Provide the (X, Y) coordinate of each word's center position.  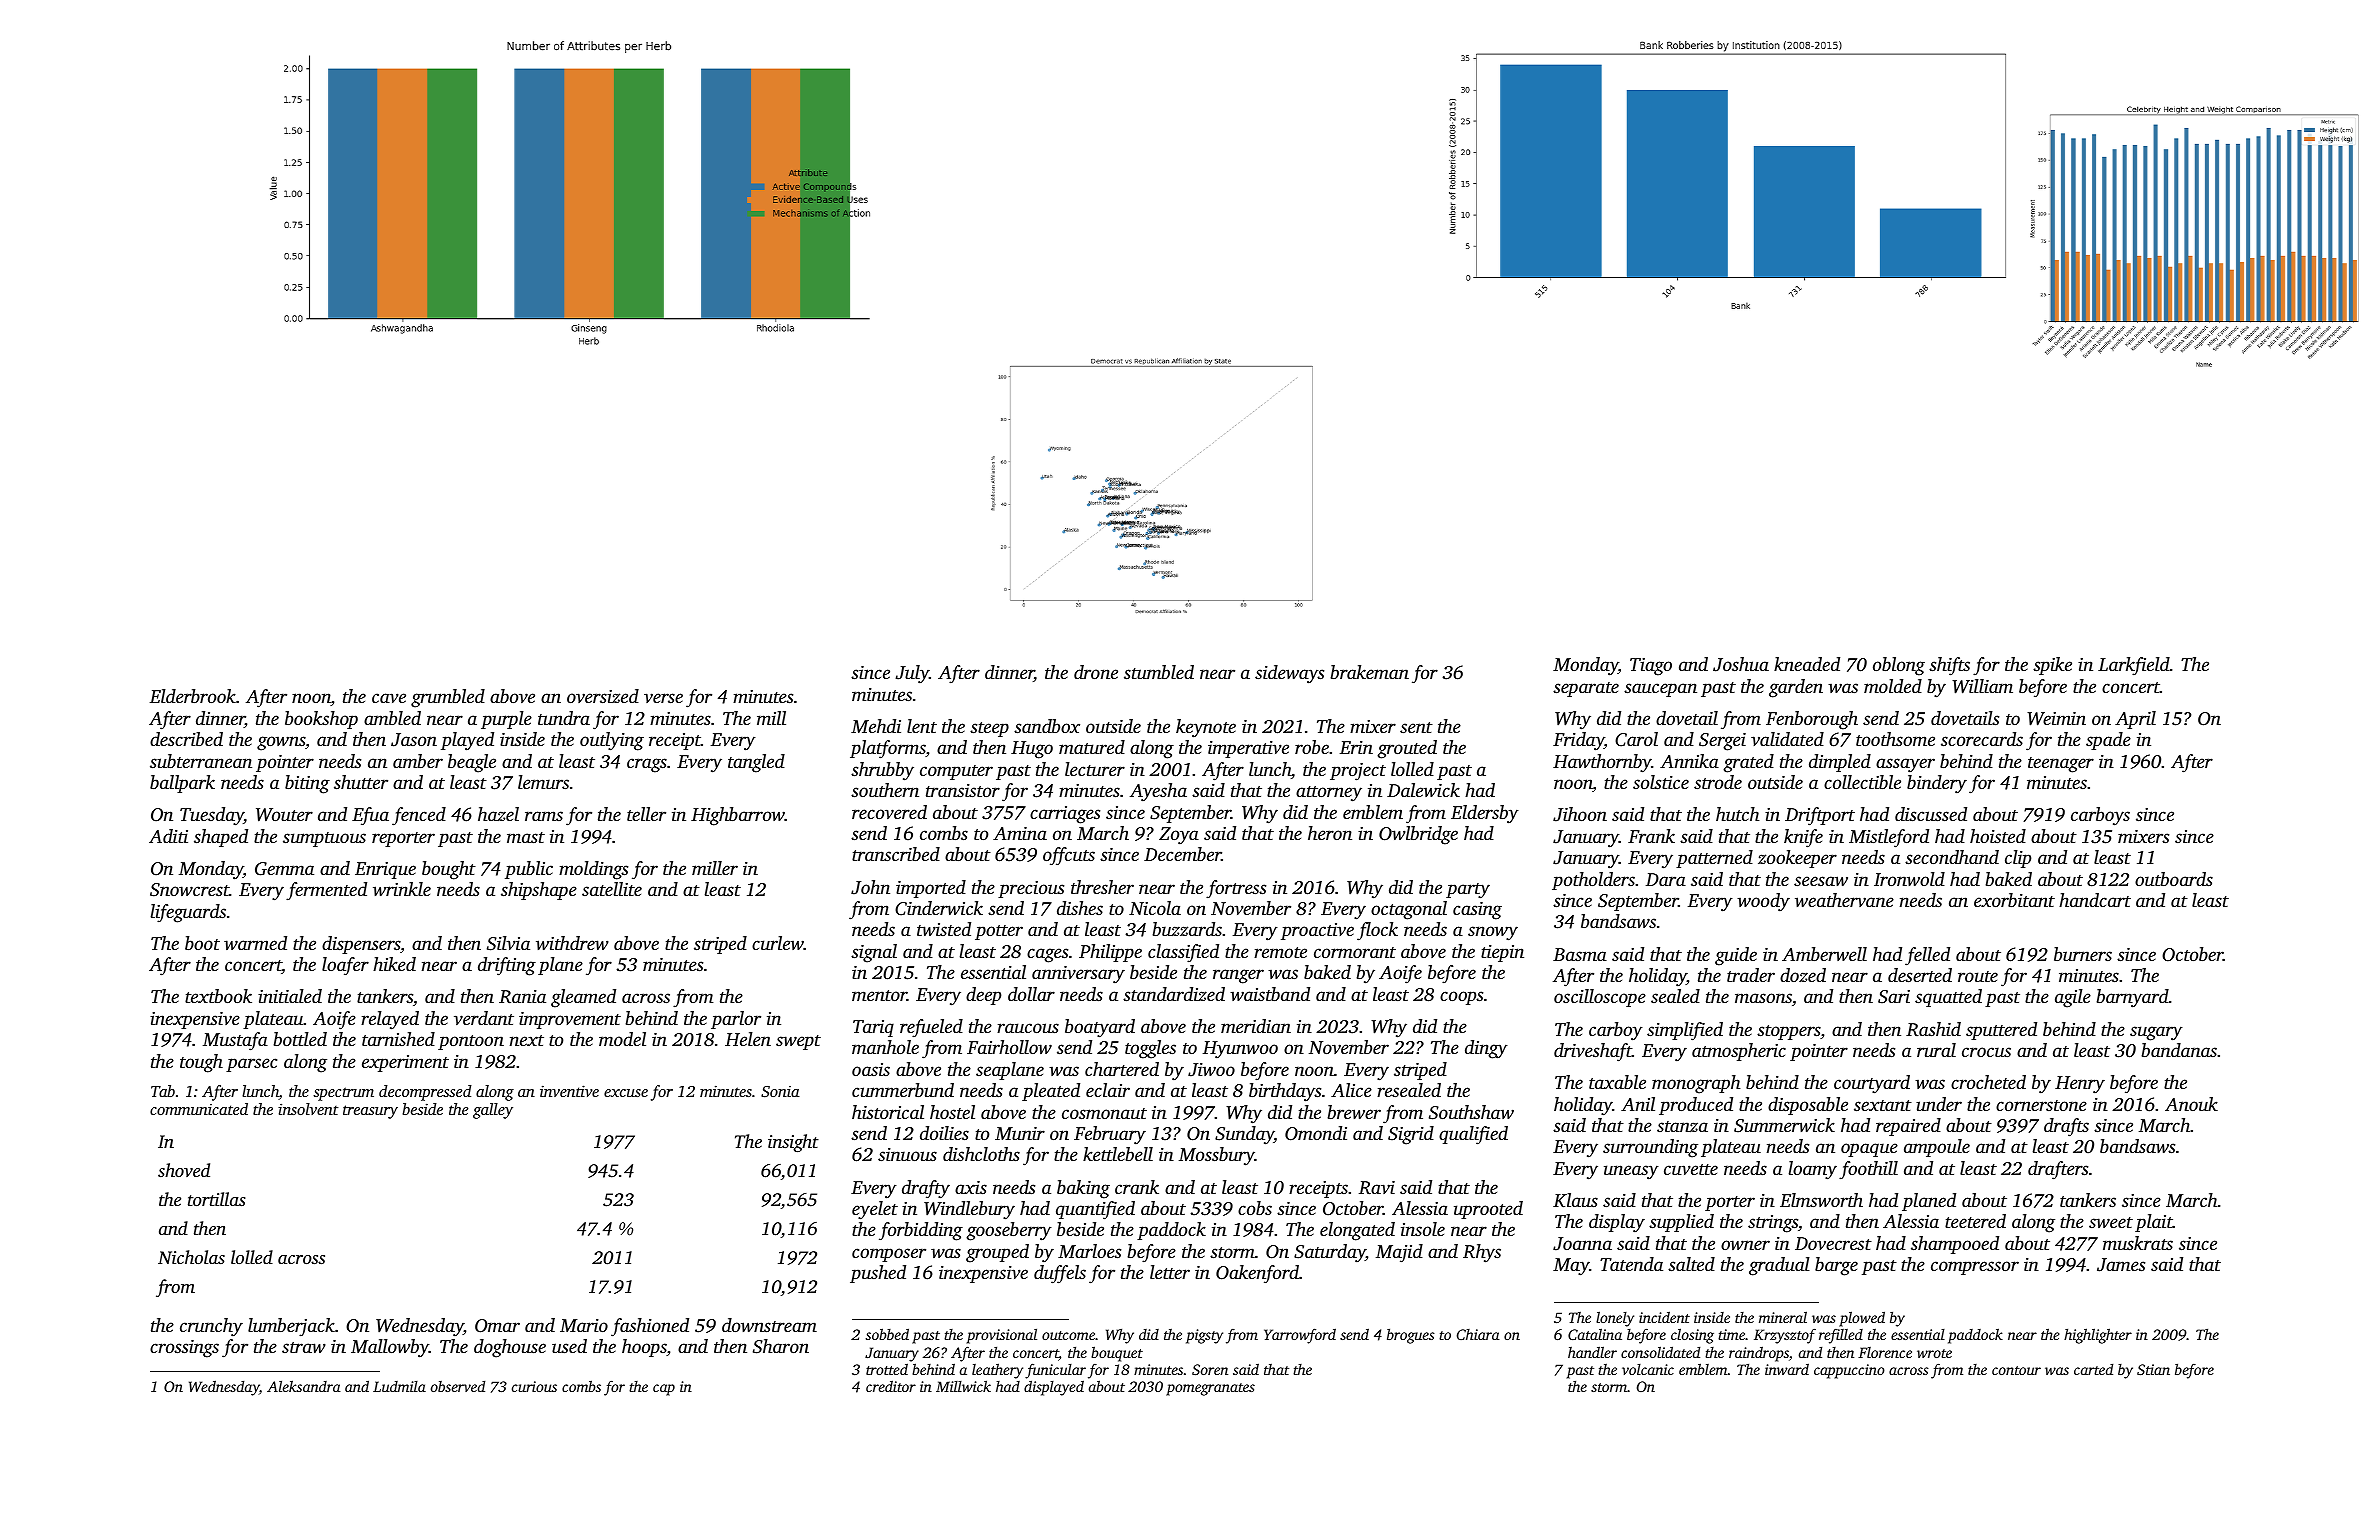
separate (1586, 689)
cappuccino (1849, 1371)
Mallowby (390, 1348)
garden (1796, 688)
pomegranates (1210, 1389)
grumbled (448, 698)
